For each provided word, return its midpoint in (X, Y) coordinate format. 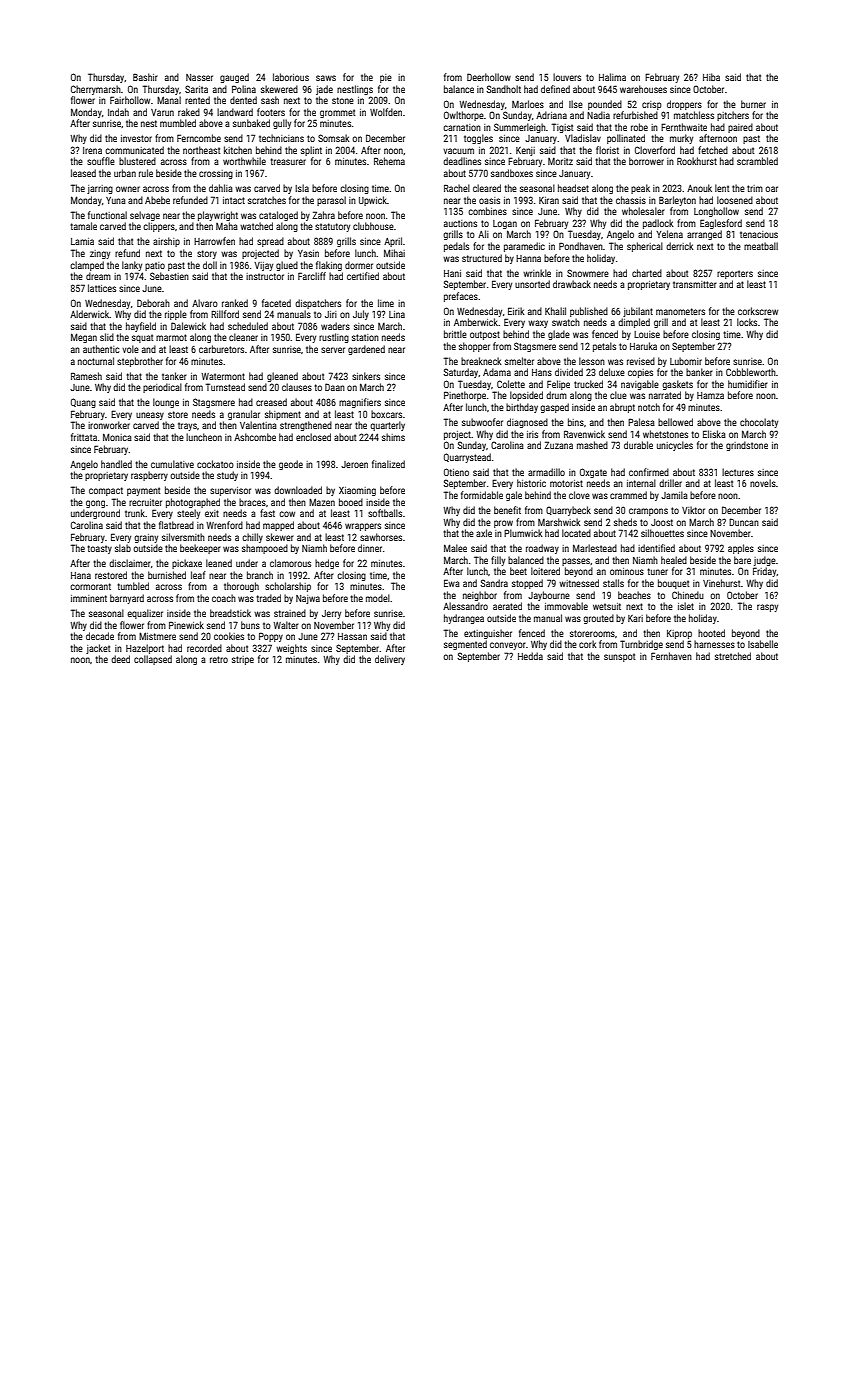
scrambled (757, 161)
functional (107, 215)
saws (326, 78)
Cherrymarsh (96, 90)
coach (224, 598)
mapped (278, 526)
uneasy (150, 416)
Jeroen (354, 464)
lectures (738, 472)
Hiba (711, 77)
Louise (647, 334)
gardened (366, 350)
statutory (332, 227)
